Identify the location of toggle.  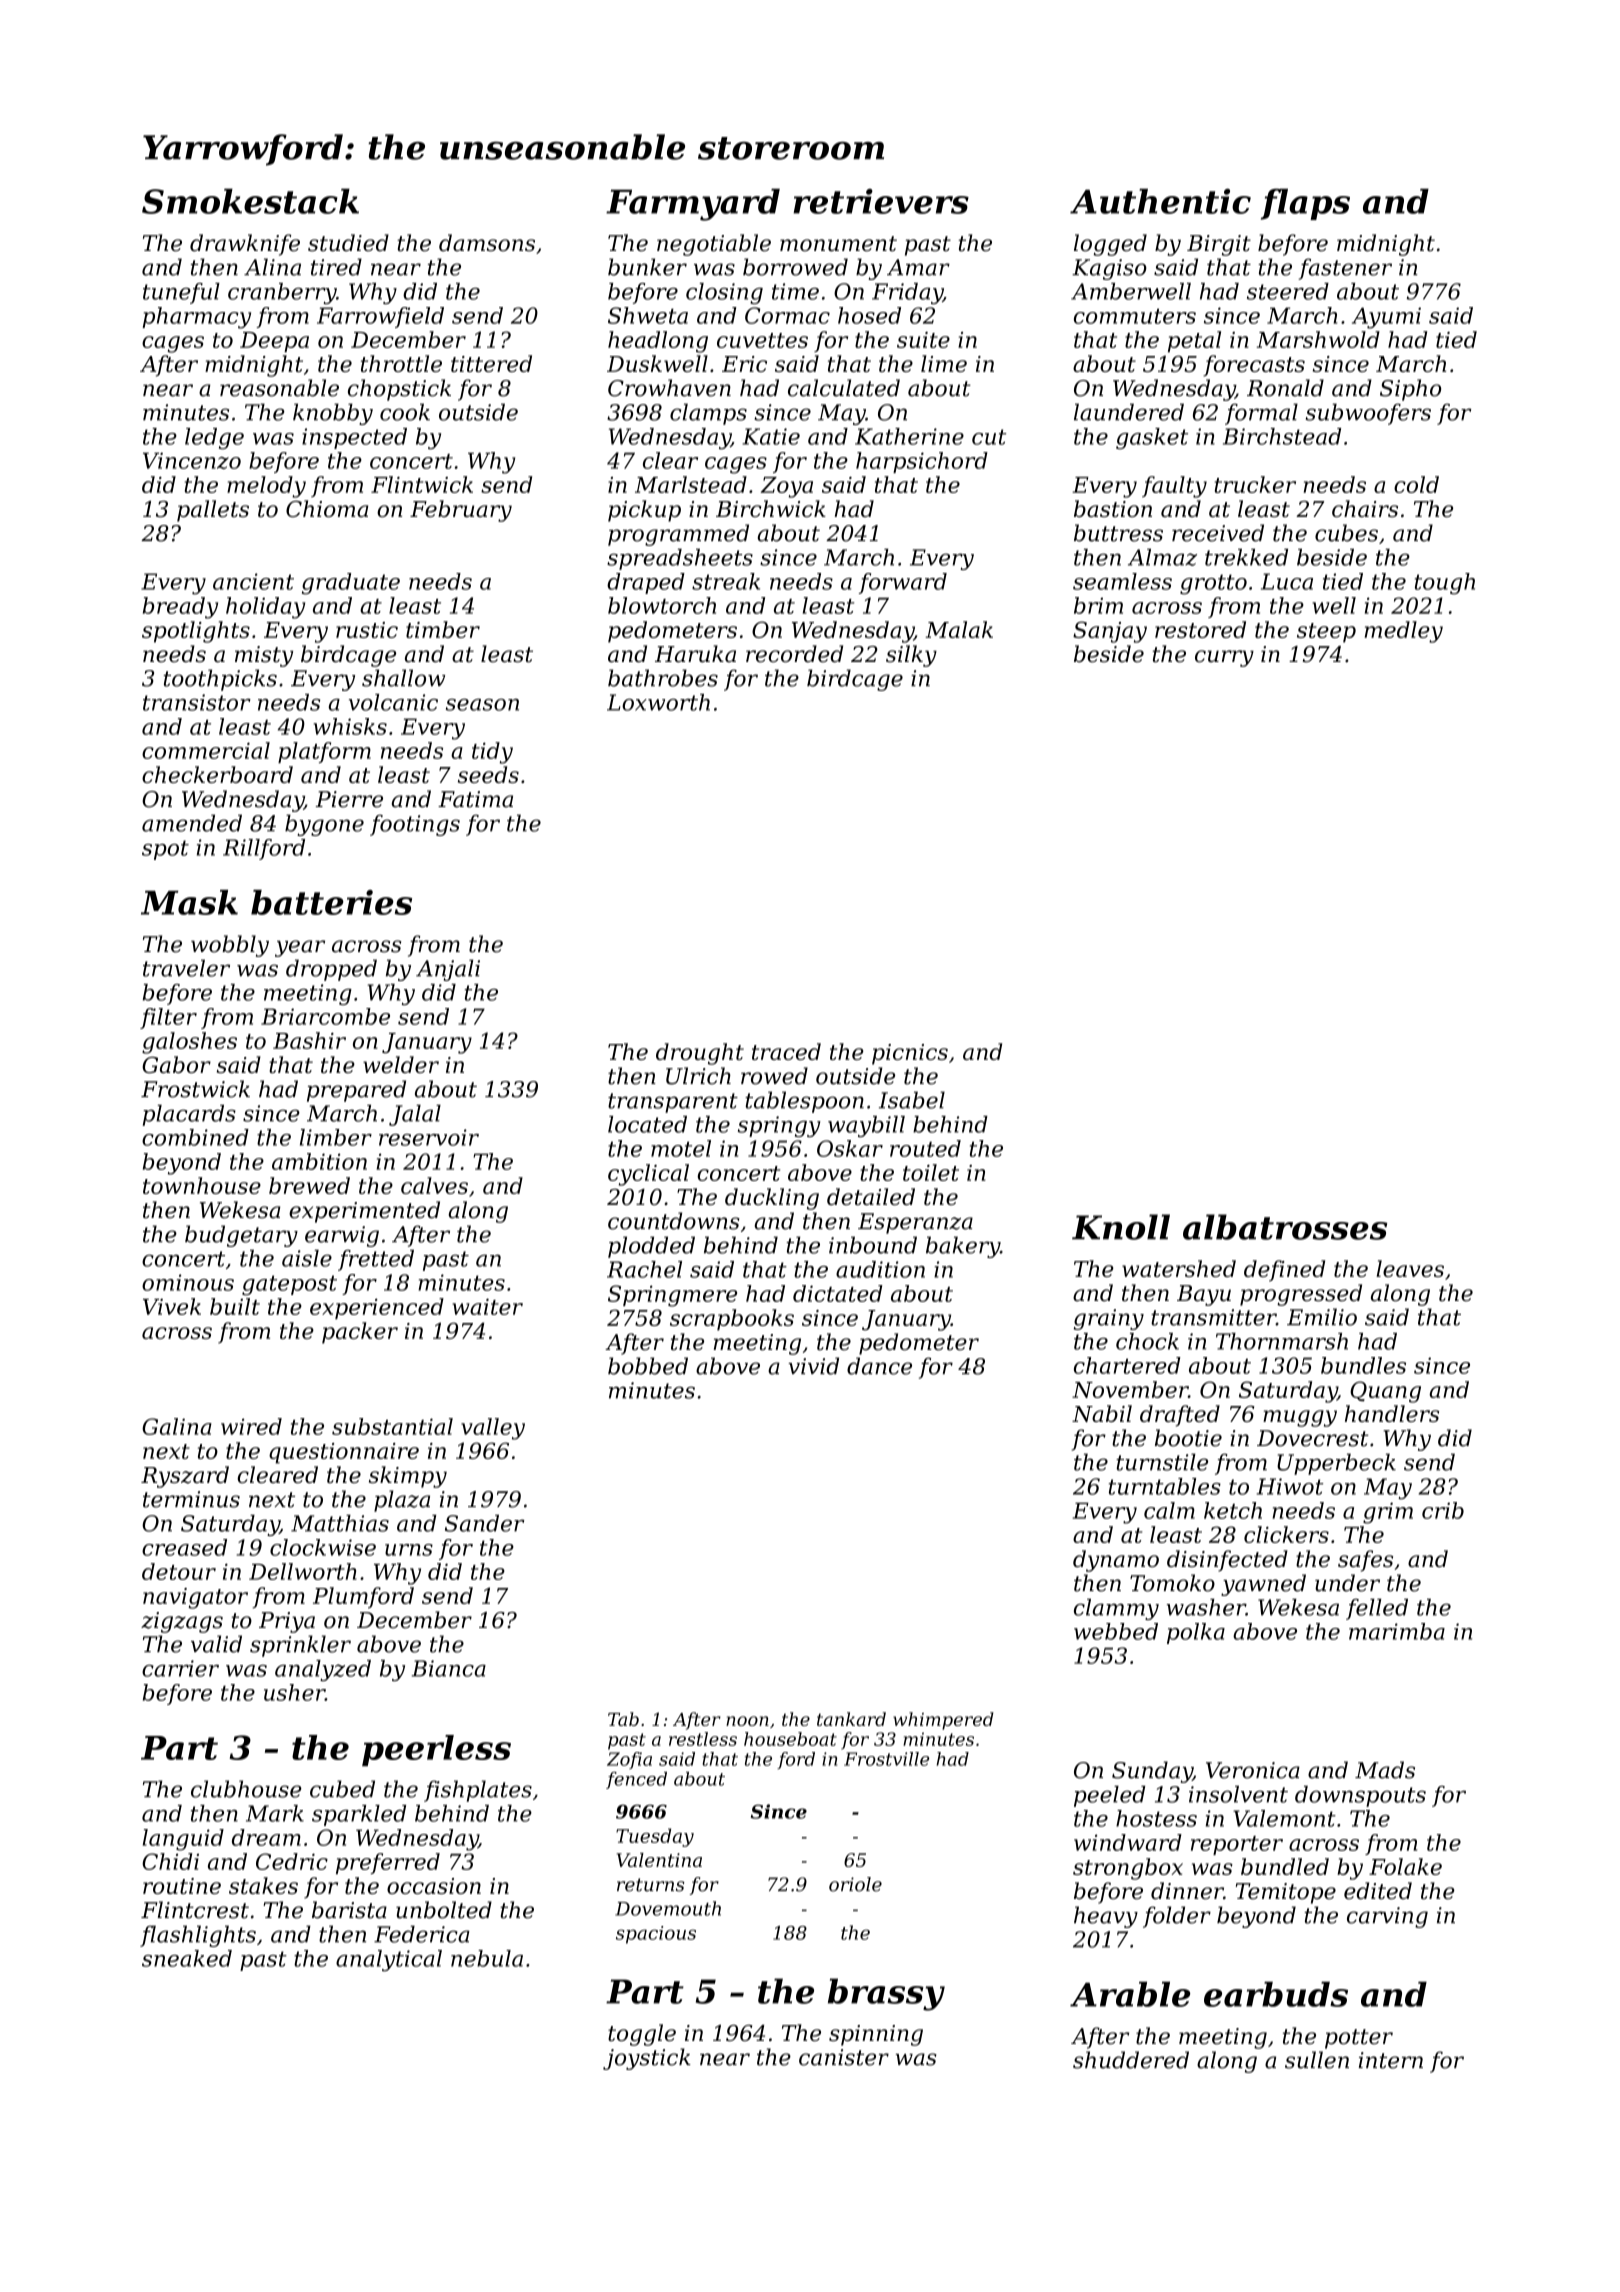
(642, 2035).
